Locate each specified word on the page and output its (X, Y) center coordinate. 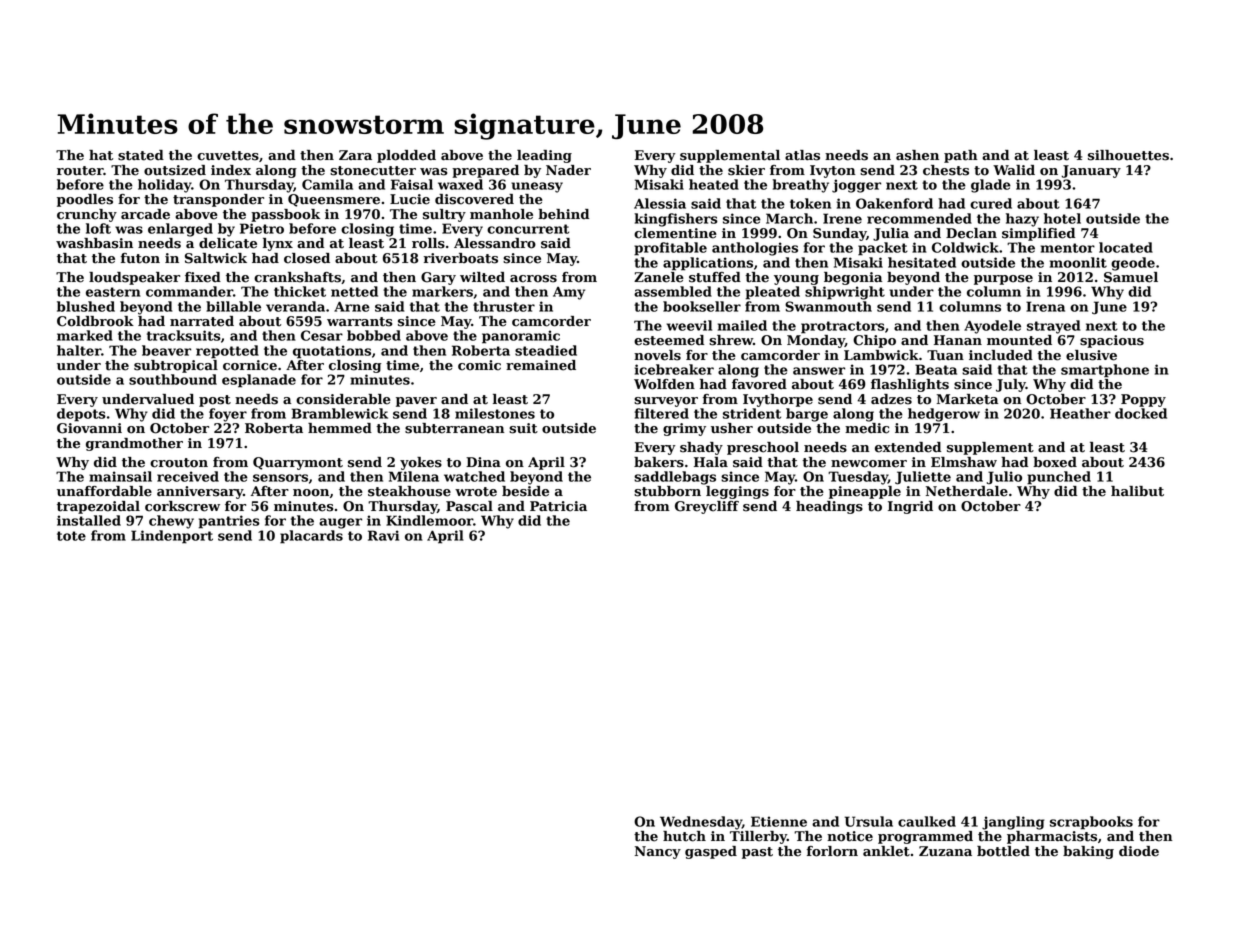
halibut (1137, 491)
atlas (802, 155)
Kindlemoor (429, 520)
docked (1141, 413)
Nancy (658, 852)
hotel (1062, 218)
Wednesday (701, 823)
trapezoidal (98, 507)
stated (141, 155)
